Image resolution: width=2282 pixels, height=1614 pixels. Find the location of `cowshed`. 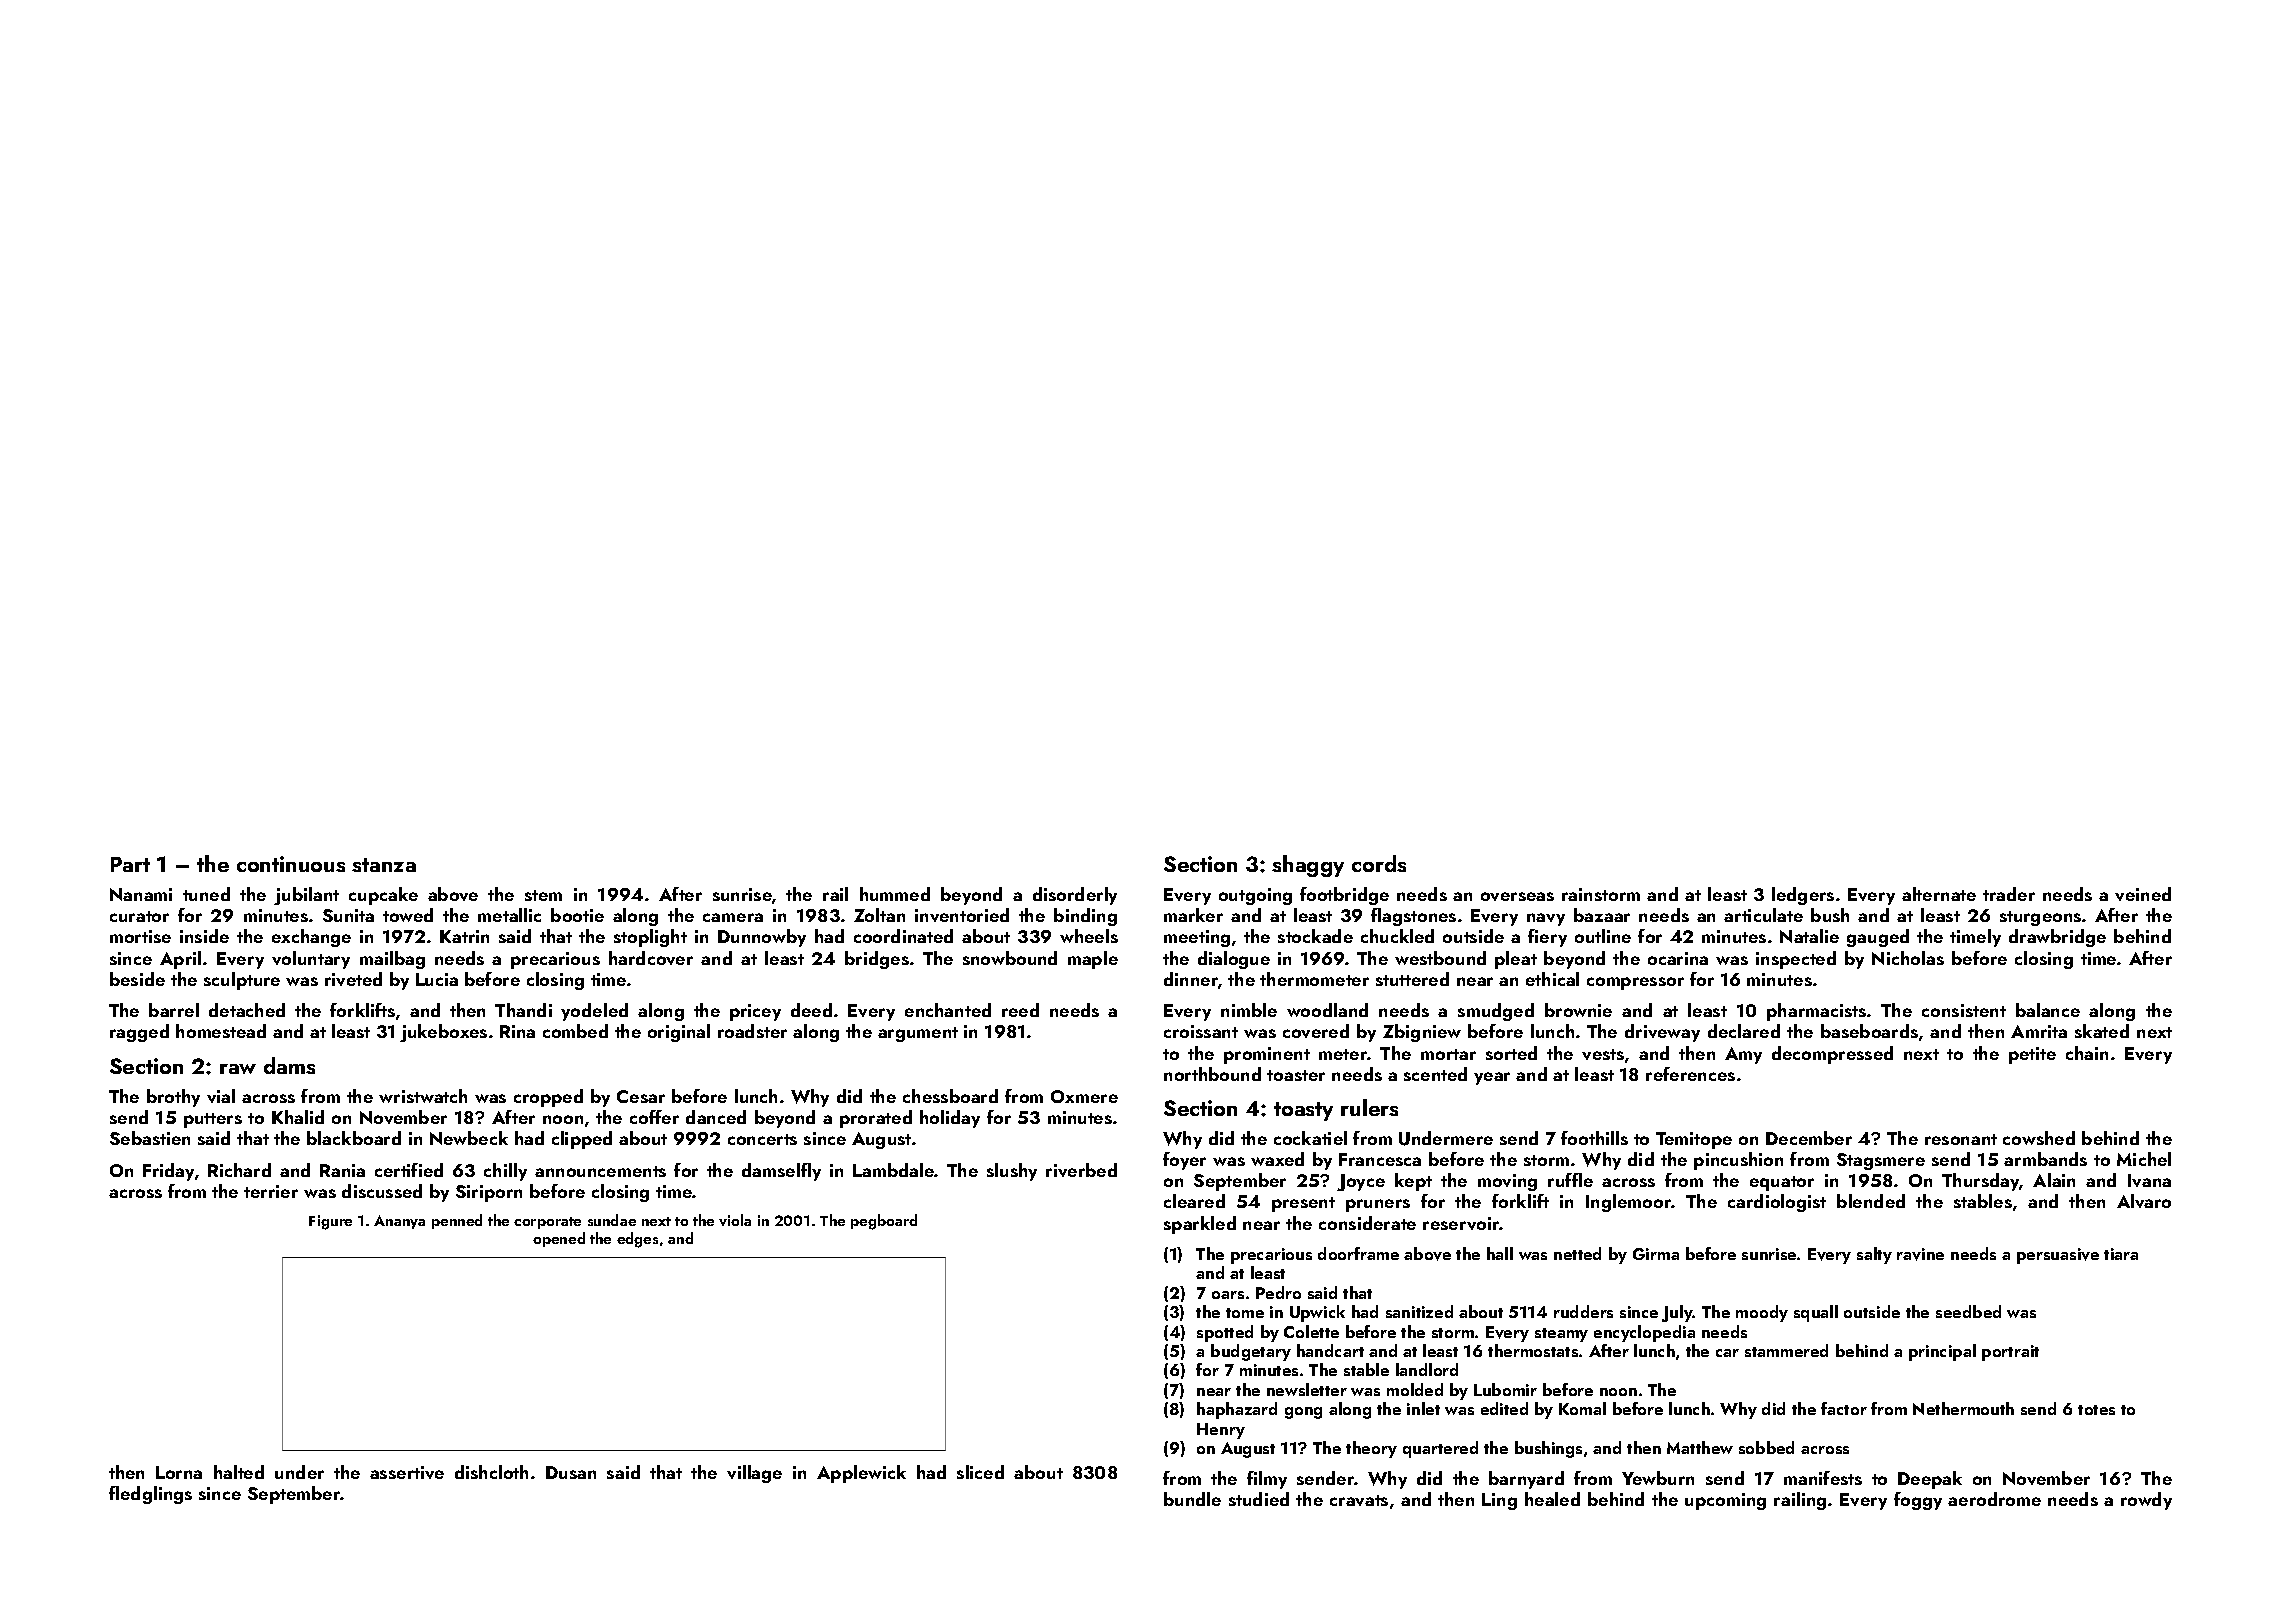

cowshed is located at coordinates (2039, 1138).
